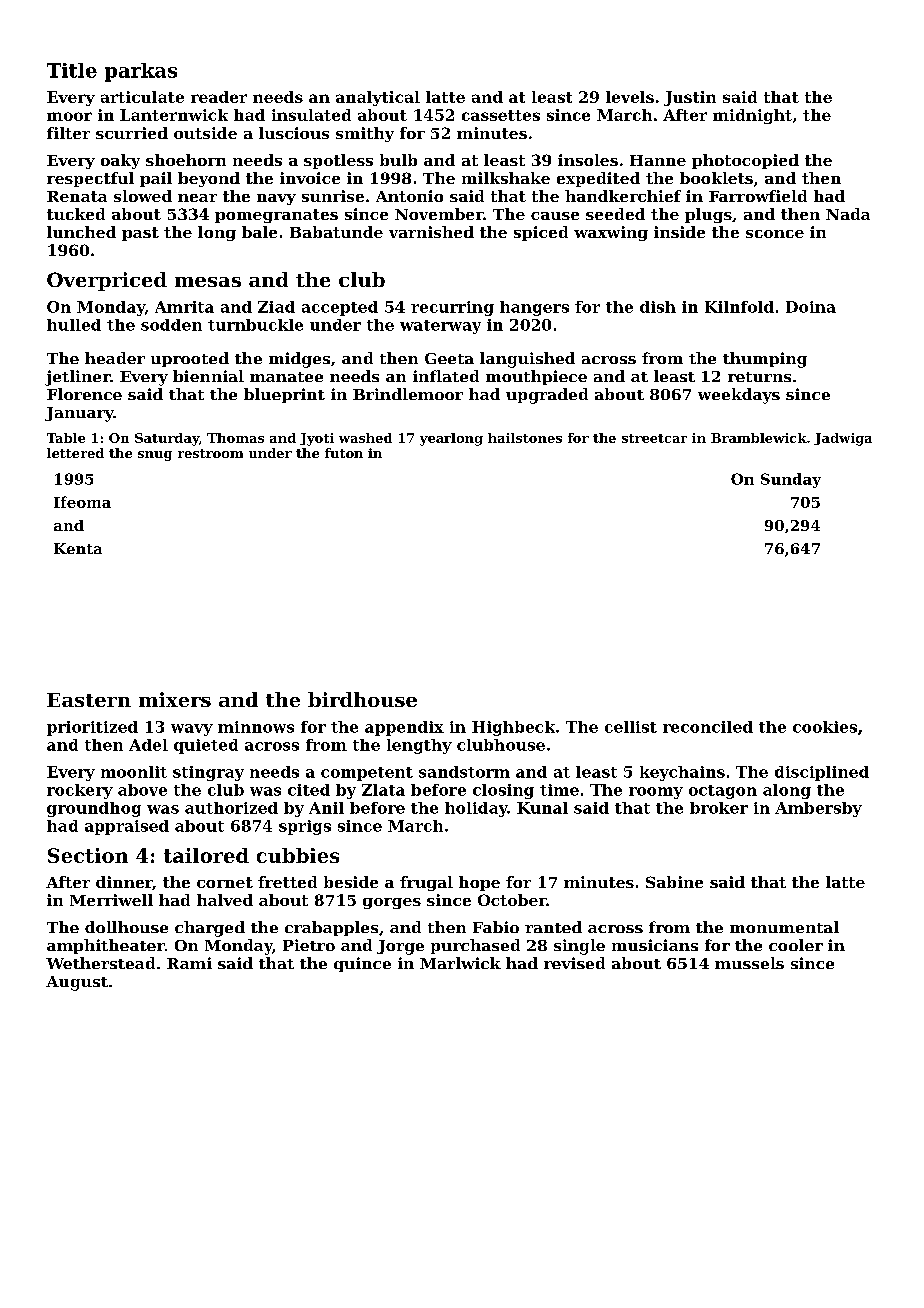 The image size is (924, 1308). Describe the element at coordinates (476, 809) in the document. I see `holiday` at that location.
